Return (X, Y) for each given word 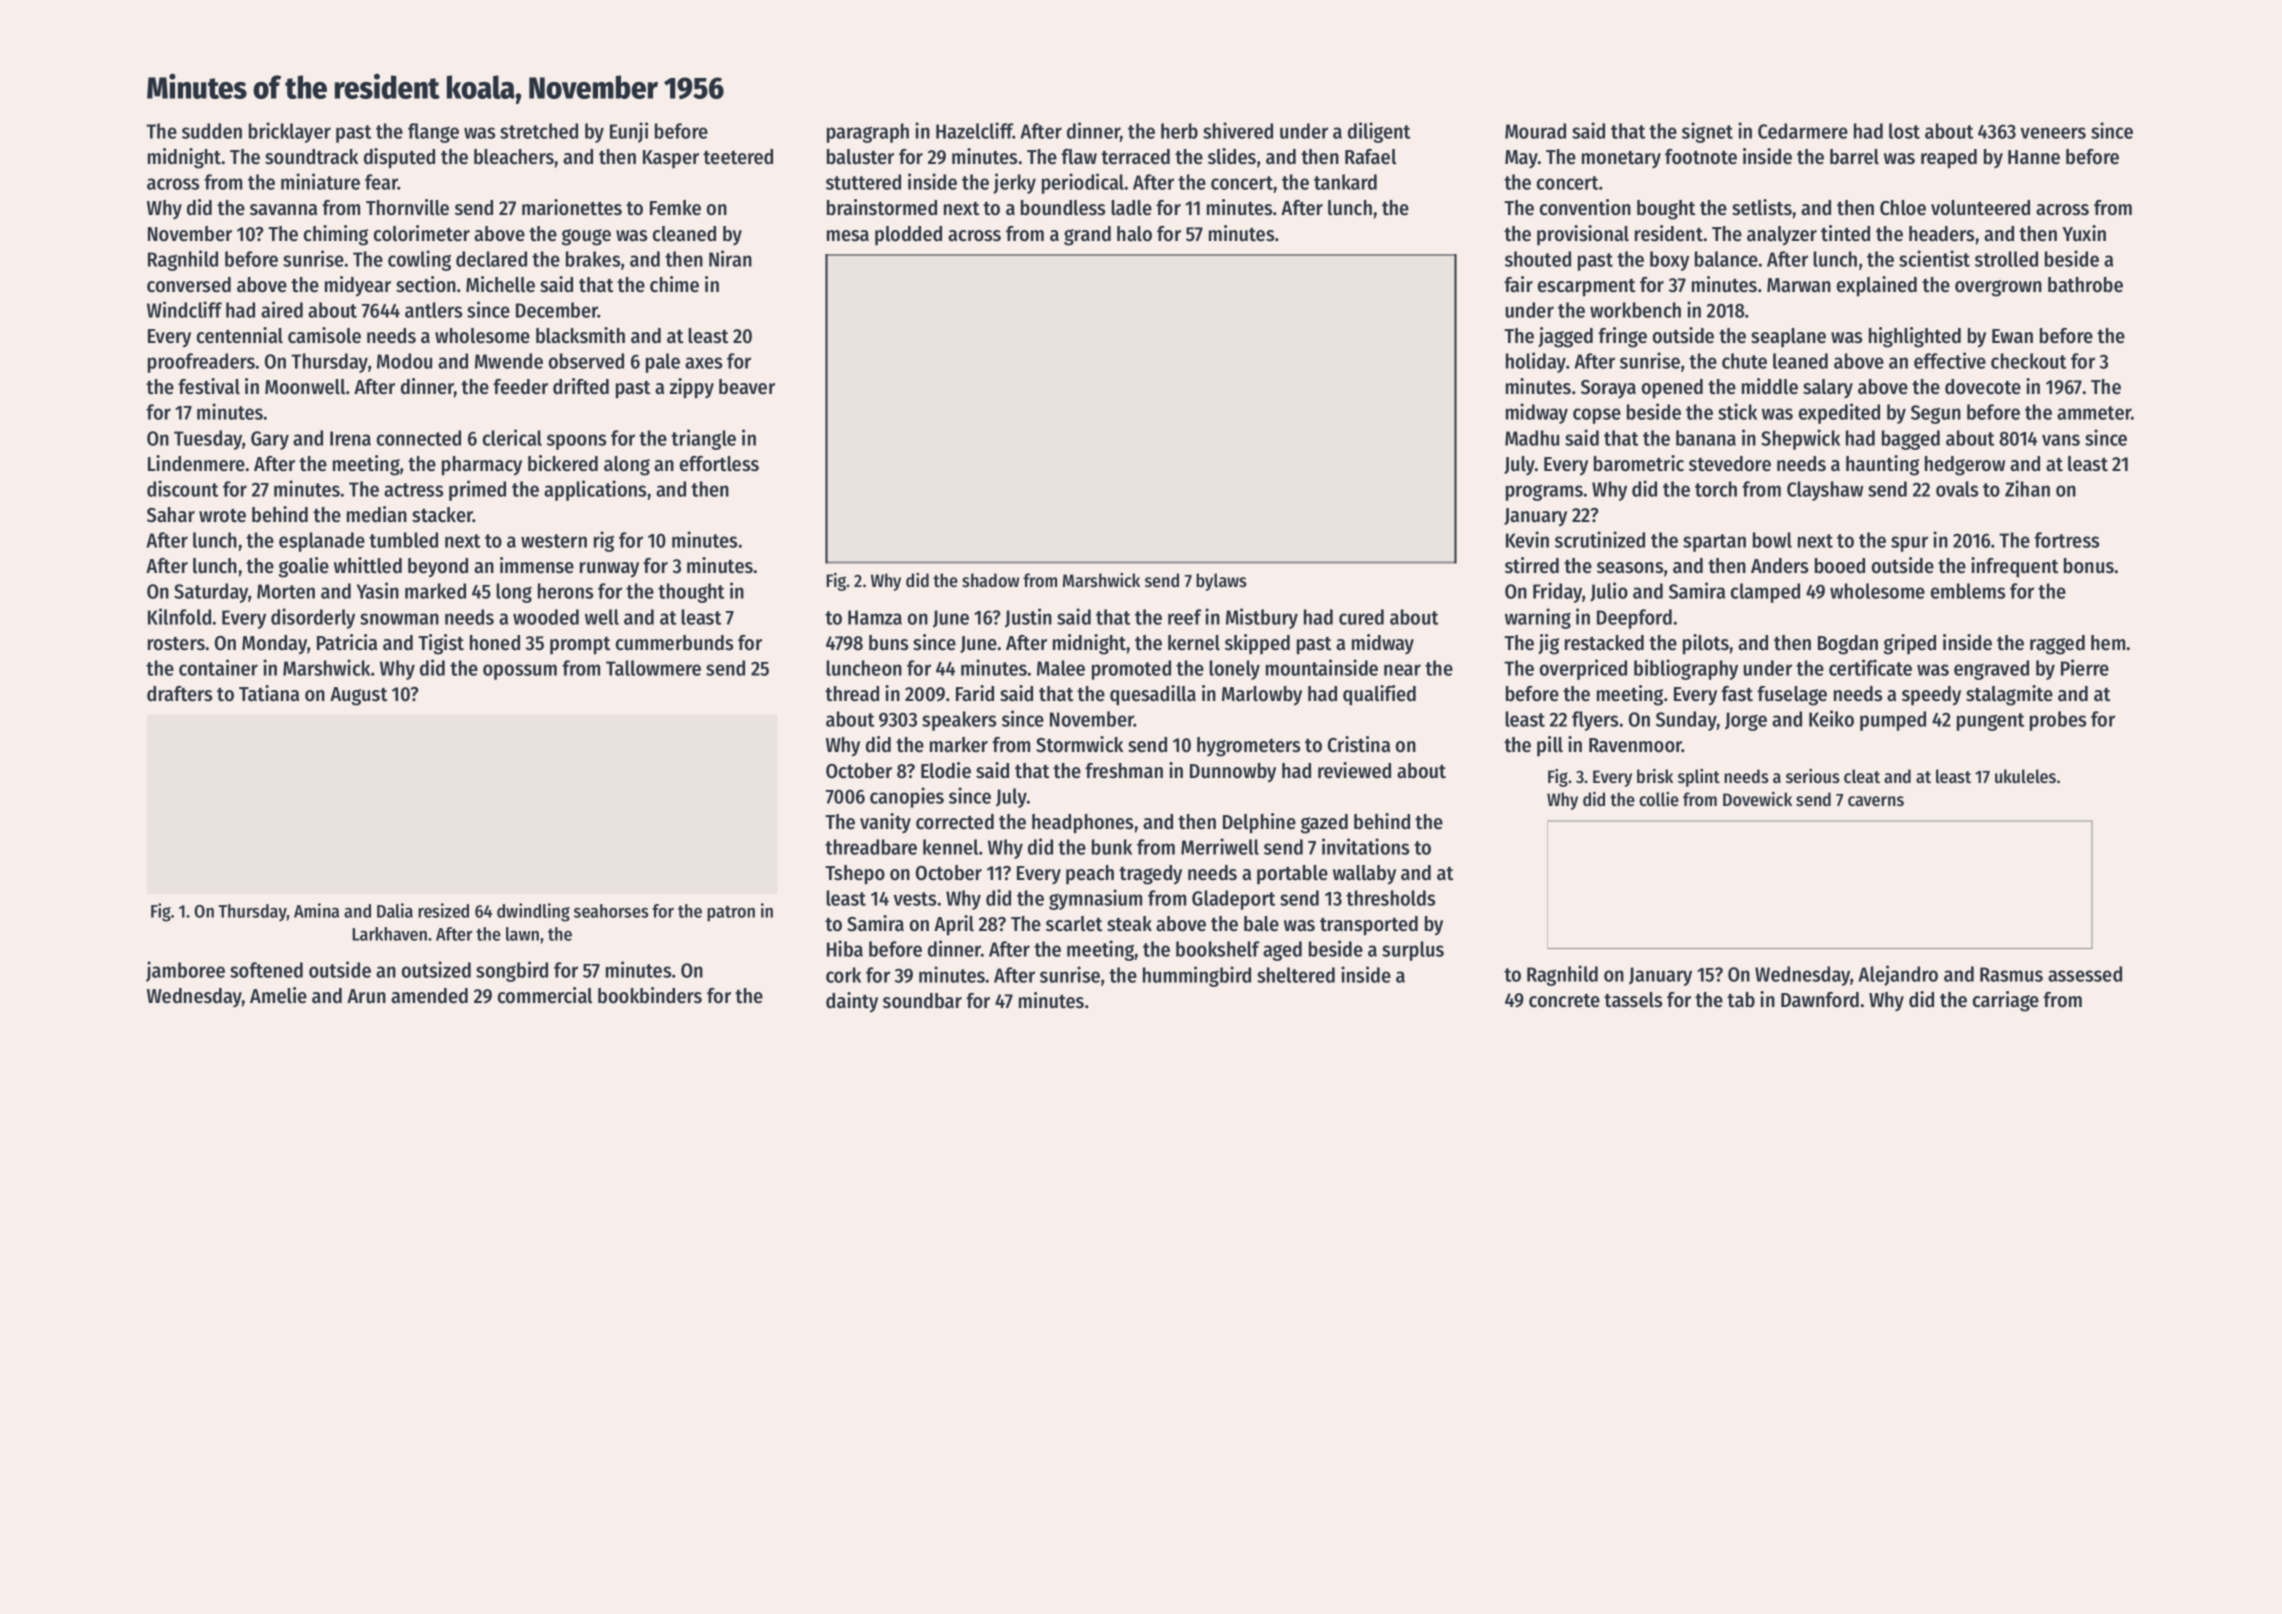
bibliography (1686, 669)
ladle (1131, 208)
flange (433, 133)
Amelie (278, 995)
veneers (2053, 133)
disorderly (313, 618)
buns (888, 643)
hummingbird (1197, 976)
